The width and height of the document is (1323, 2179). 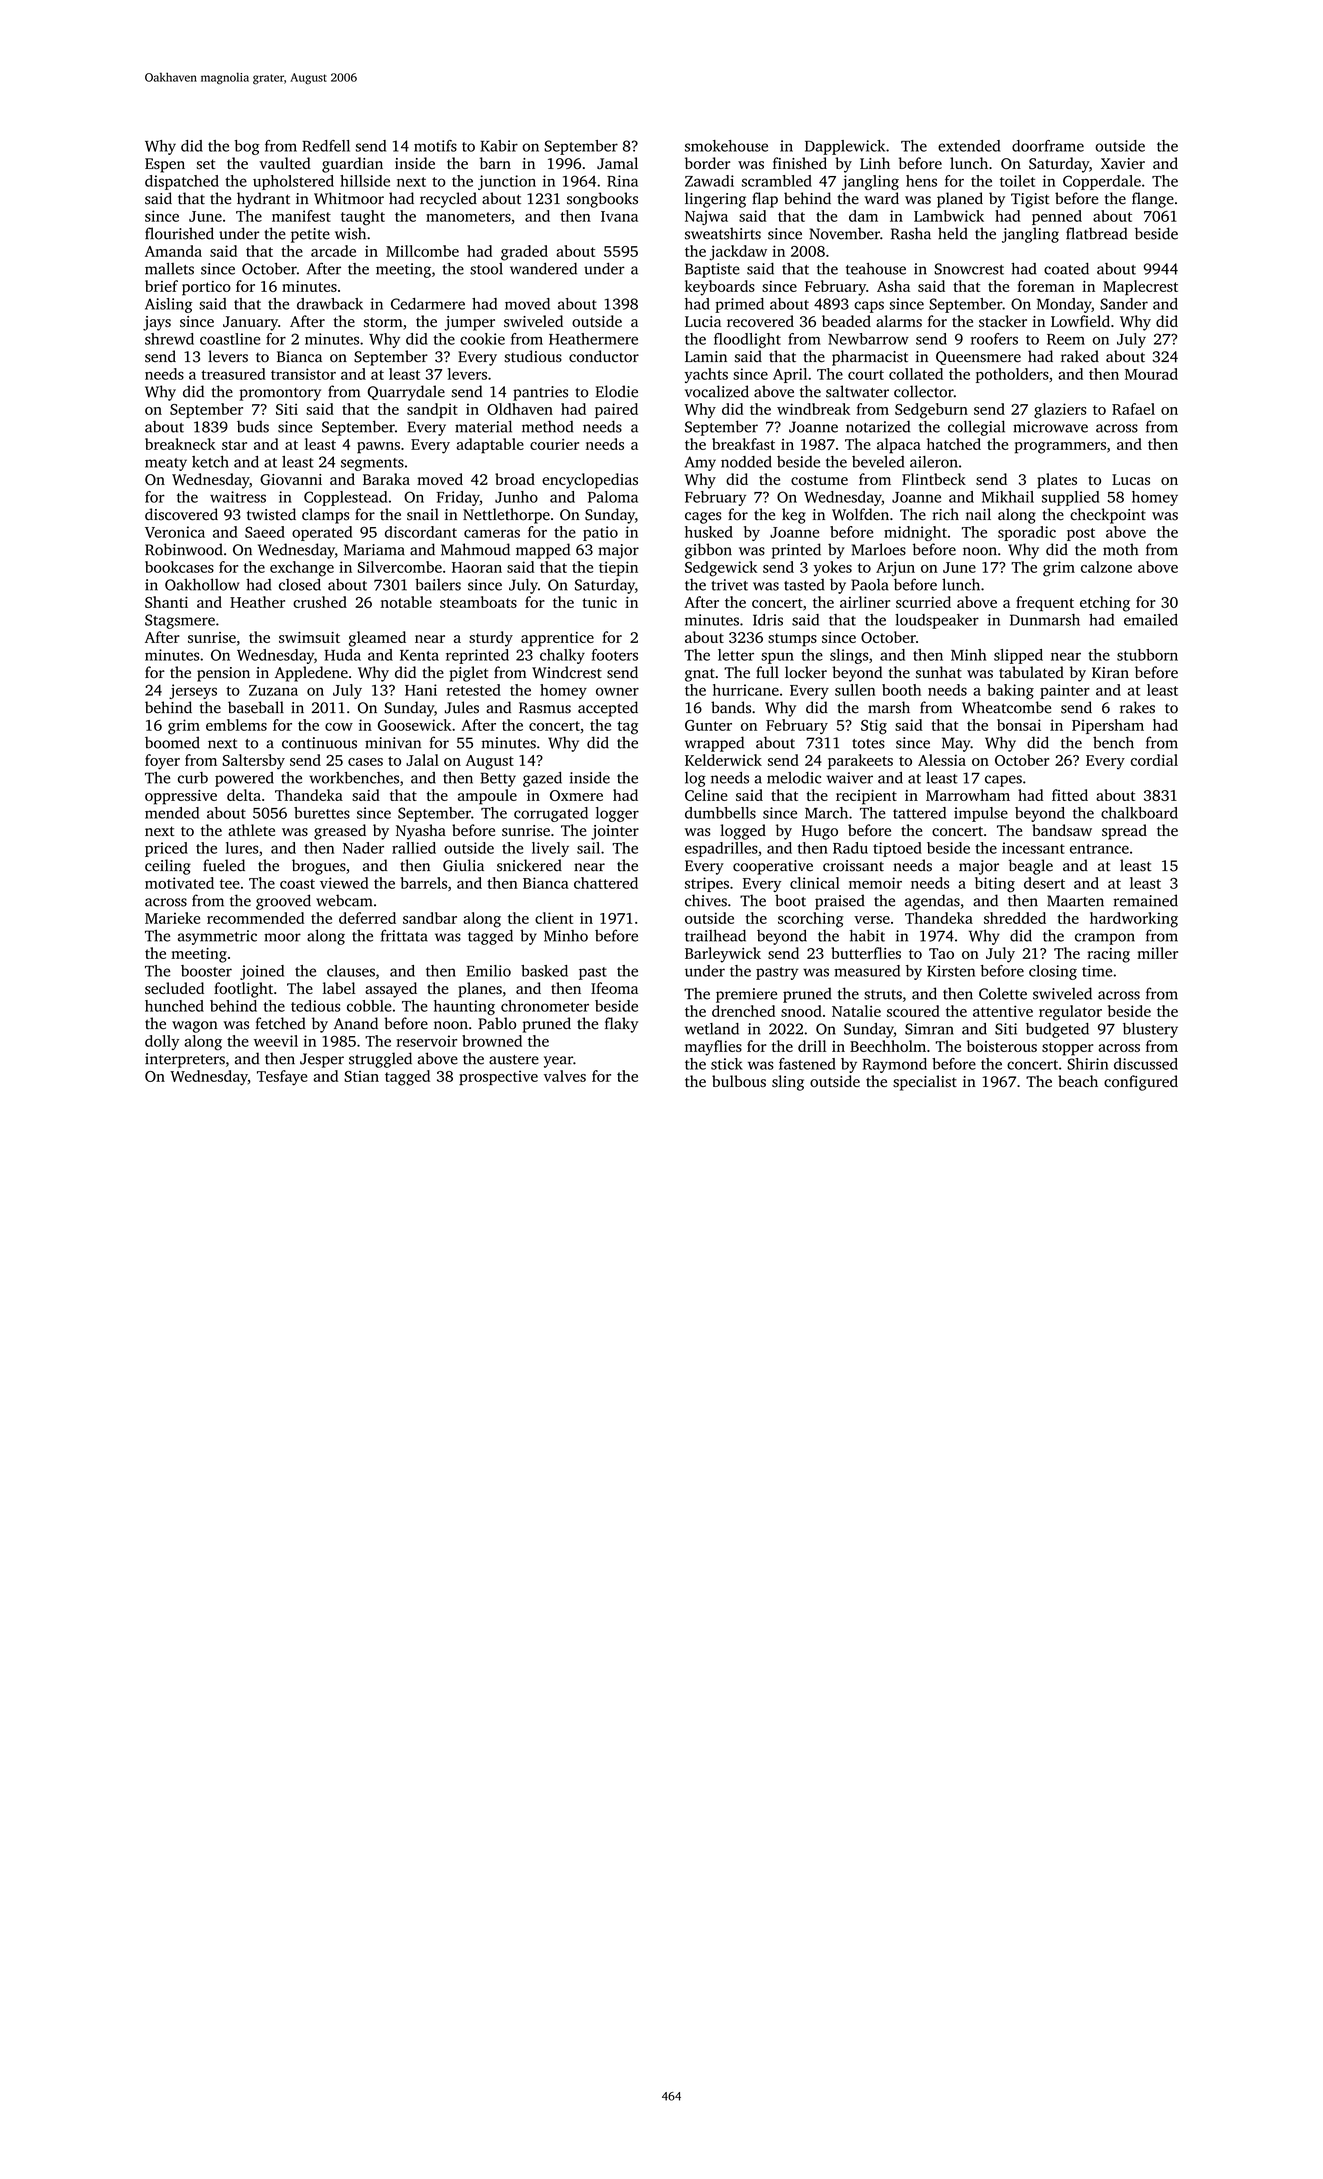 I want to click on conductor, so click(x=604, y=356).
